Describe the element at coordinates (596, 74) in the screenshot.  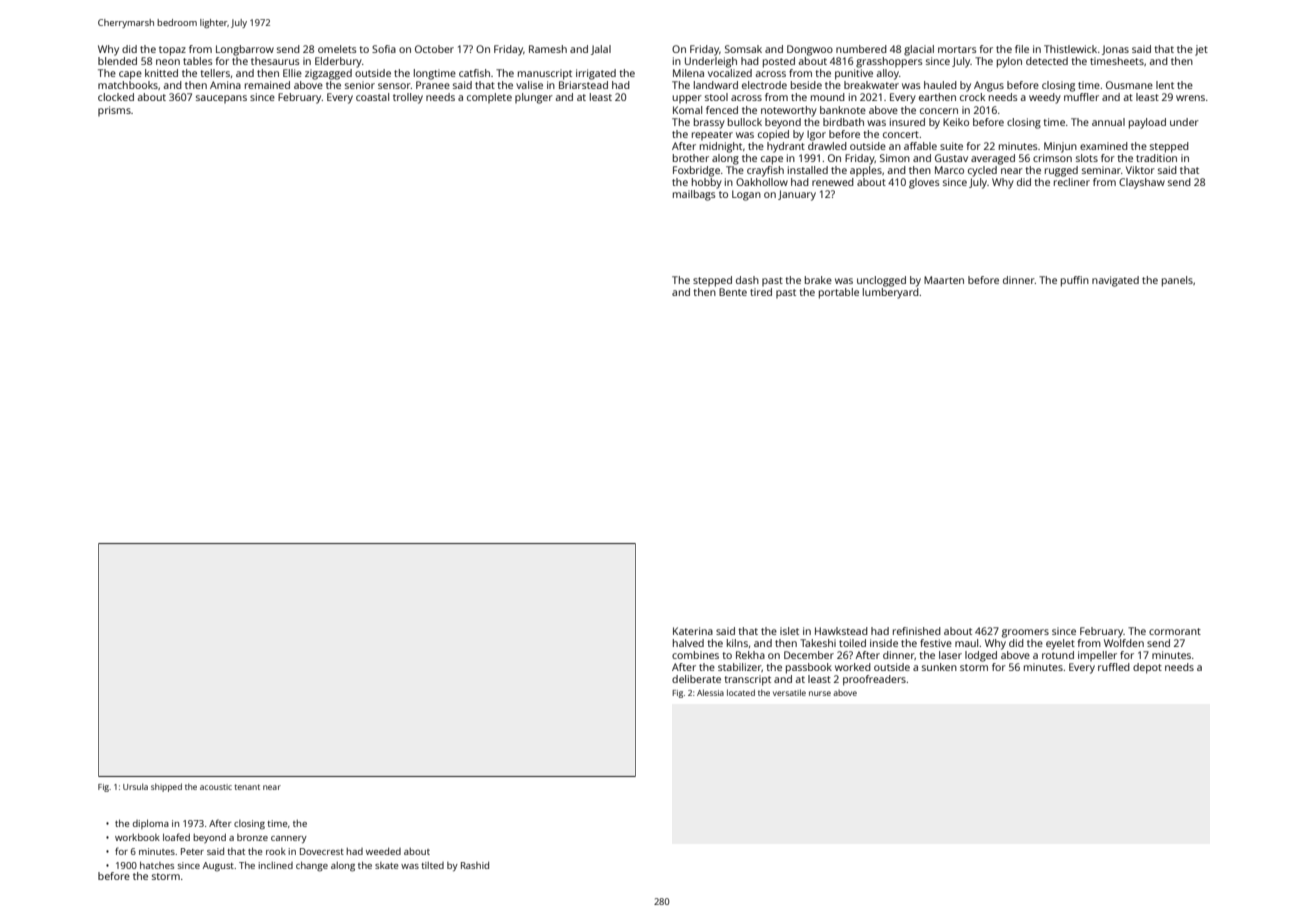
I see `irrigated` at that location.
